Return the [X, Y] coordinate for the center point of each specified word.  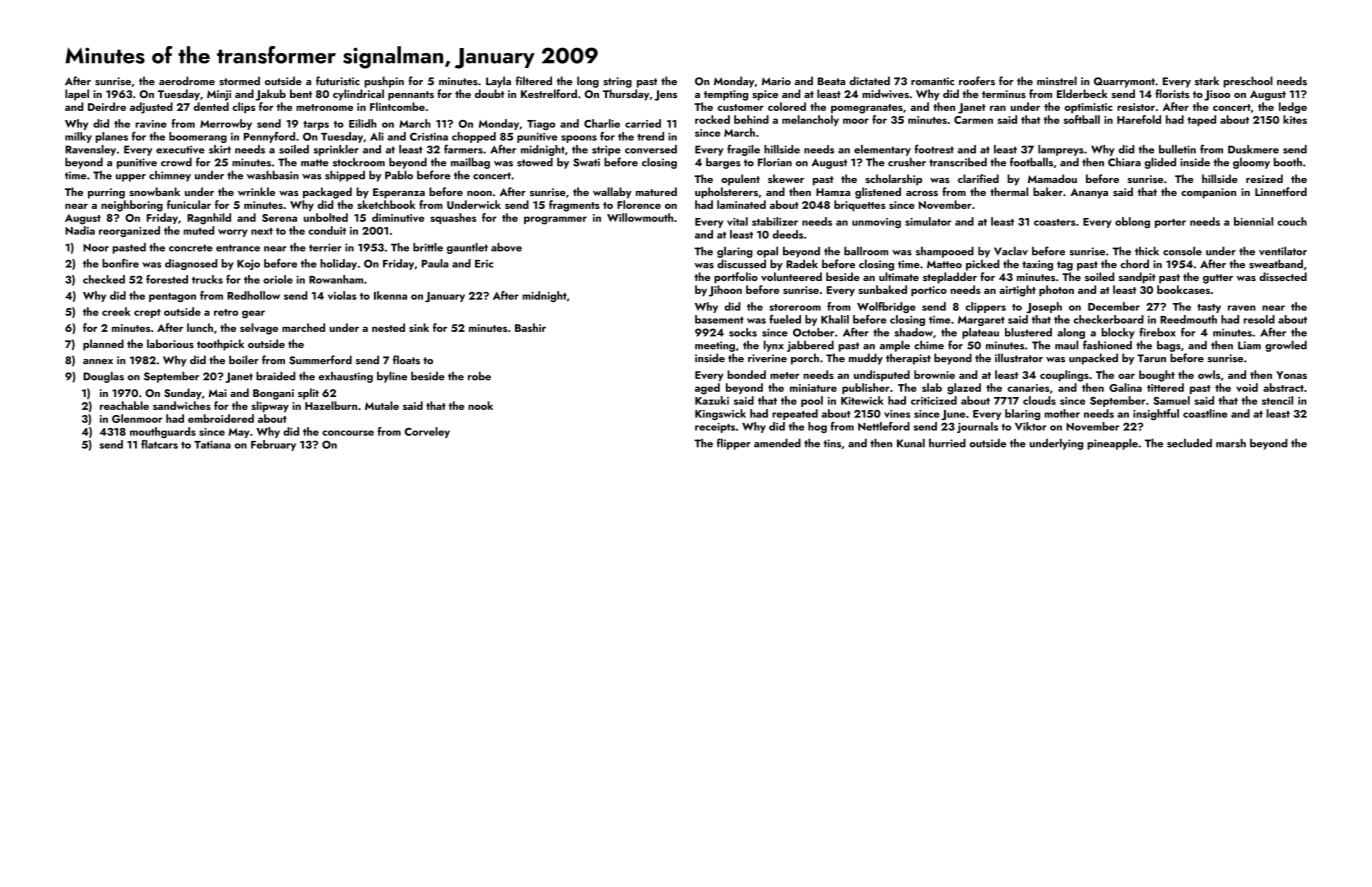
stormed [239, 81]
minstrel [1057, 81]
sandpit [1137, 278]
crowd [176, 162]
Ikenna [390, 295]
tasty [1209, 308]
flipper [734, 444]
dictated [869, 80]
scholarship [893, 180]
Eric [484, 264]
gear [253, 314]
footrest [934, 149]
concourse [348, 433]
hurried [947, 443]
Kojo [248, 265]
